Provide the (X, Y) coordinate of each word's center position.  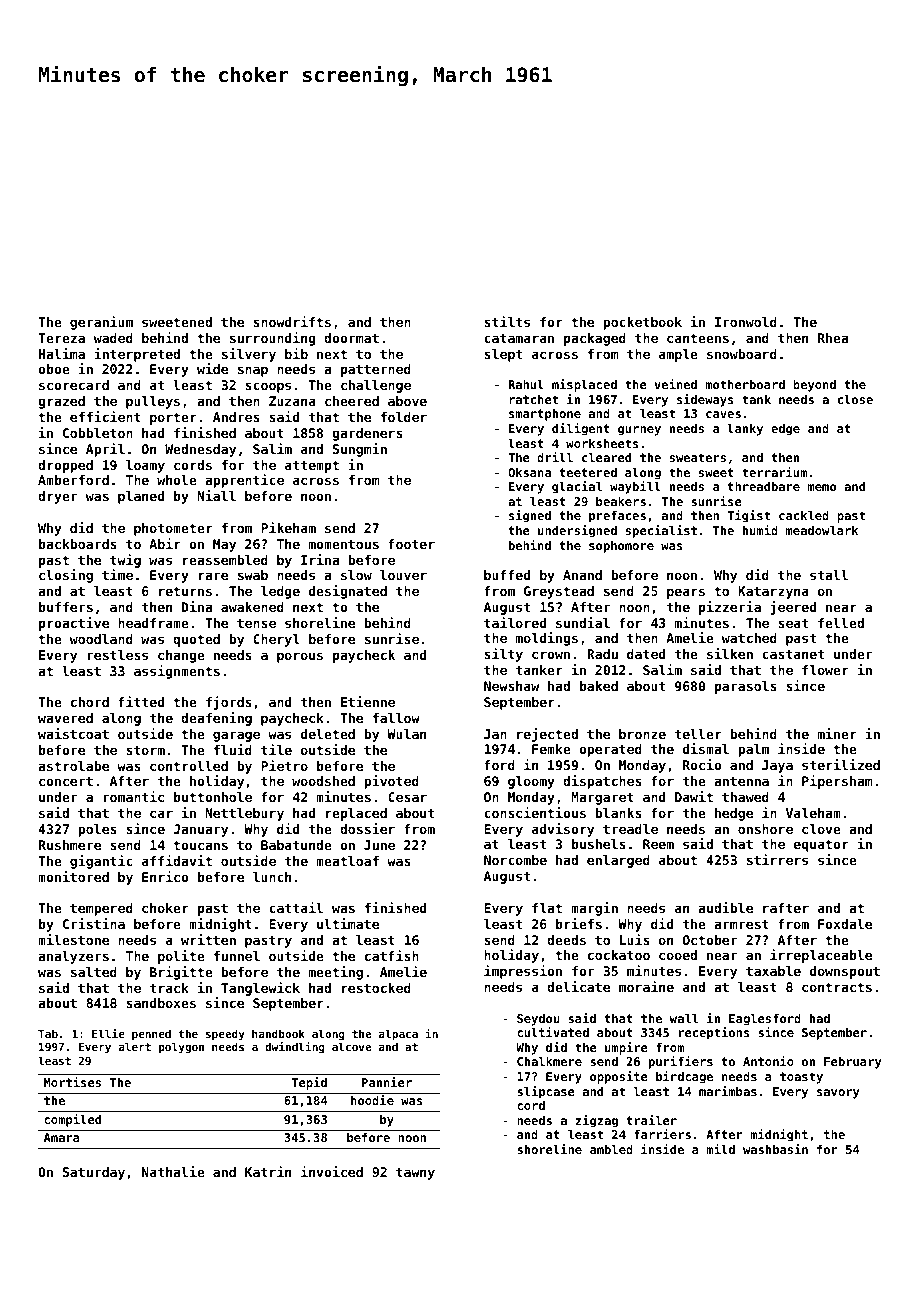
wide (212, 368)
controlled (189, 766)
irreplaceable (821, 956)
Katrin (268, 1171)
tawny (415, 1173)
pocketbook (642, 323)
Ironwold (746, 322)
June (379, 845)
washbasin (775, 1149)
